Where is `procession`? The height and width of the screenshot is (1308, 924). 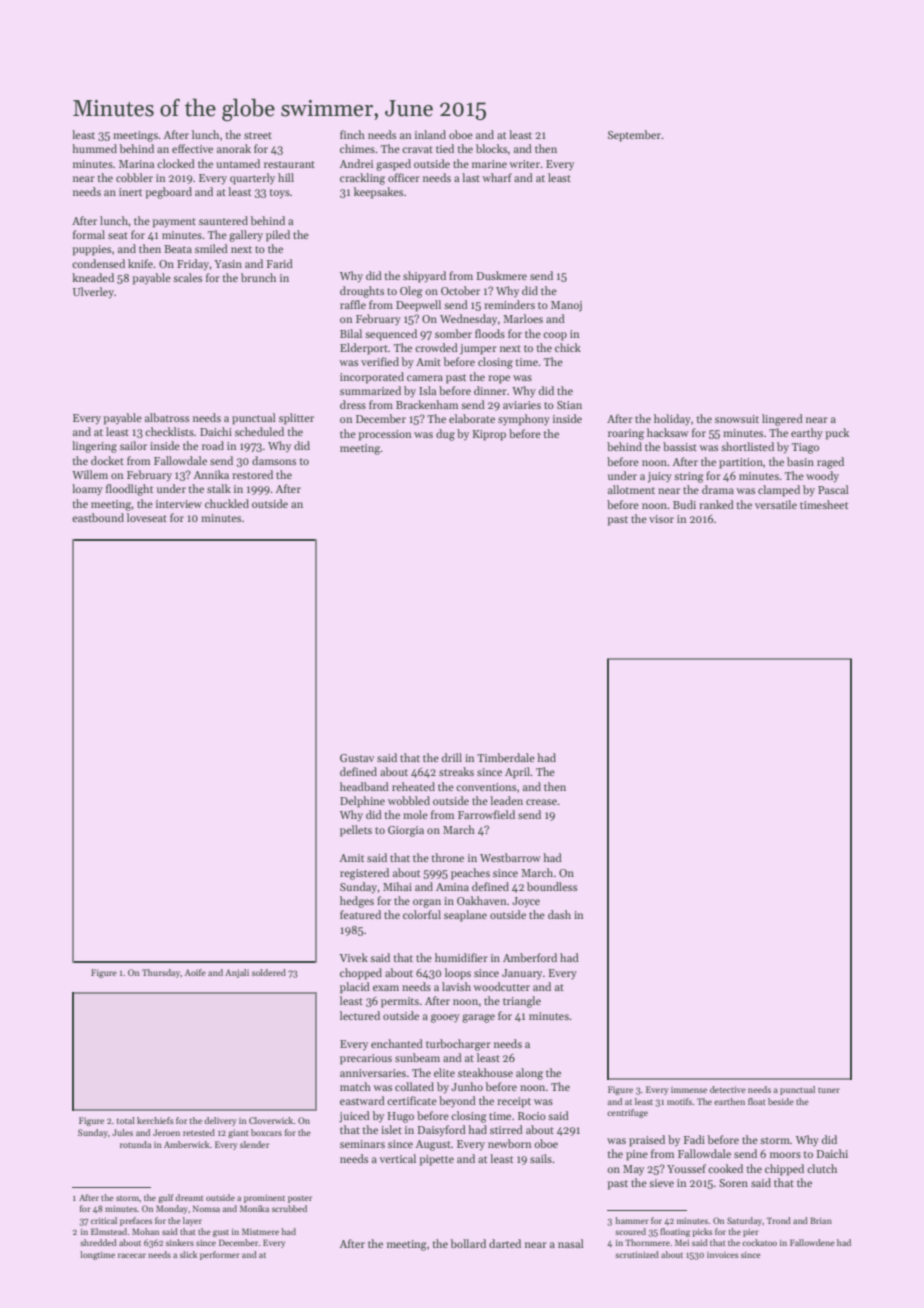 procession is located at coordinates (385, 435).
